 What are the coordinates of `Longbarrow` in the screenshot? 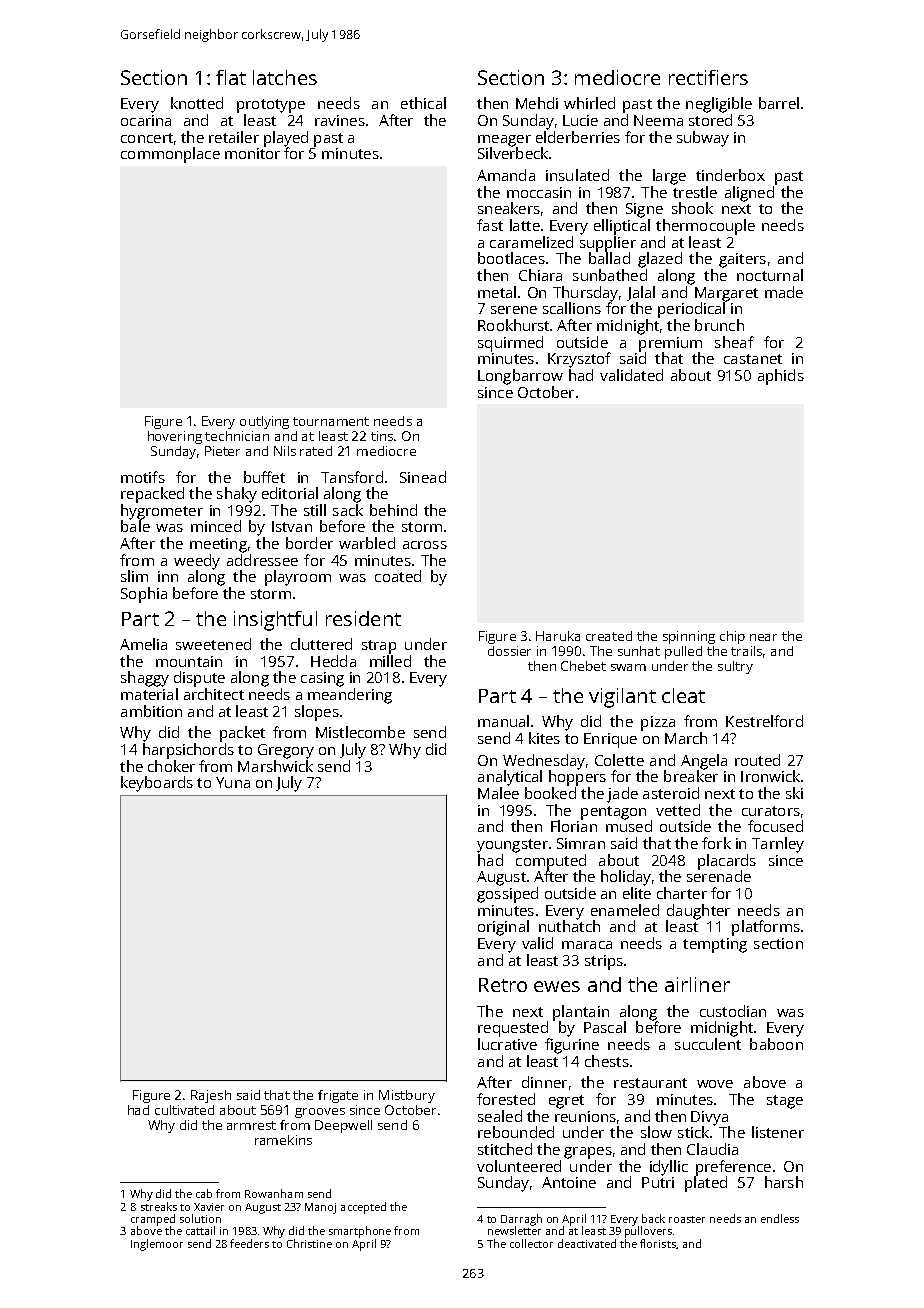 It's located at (520, 377).
